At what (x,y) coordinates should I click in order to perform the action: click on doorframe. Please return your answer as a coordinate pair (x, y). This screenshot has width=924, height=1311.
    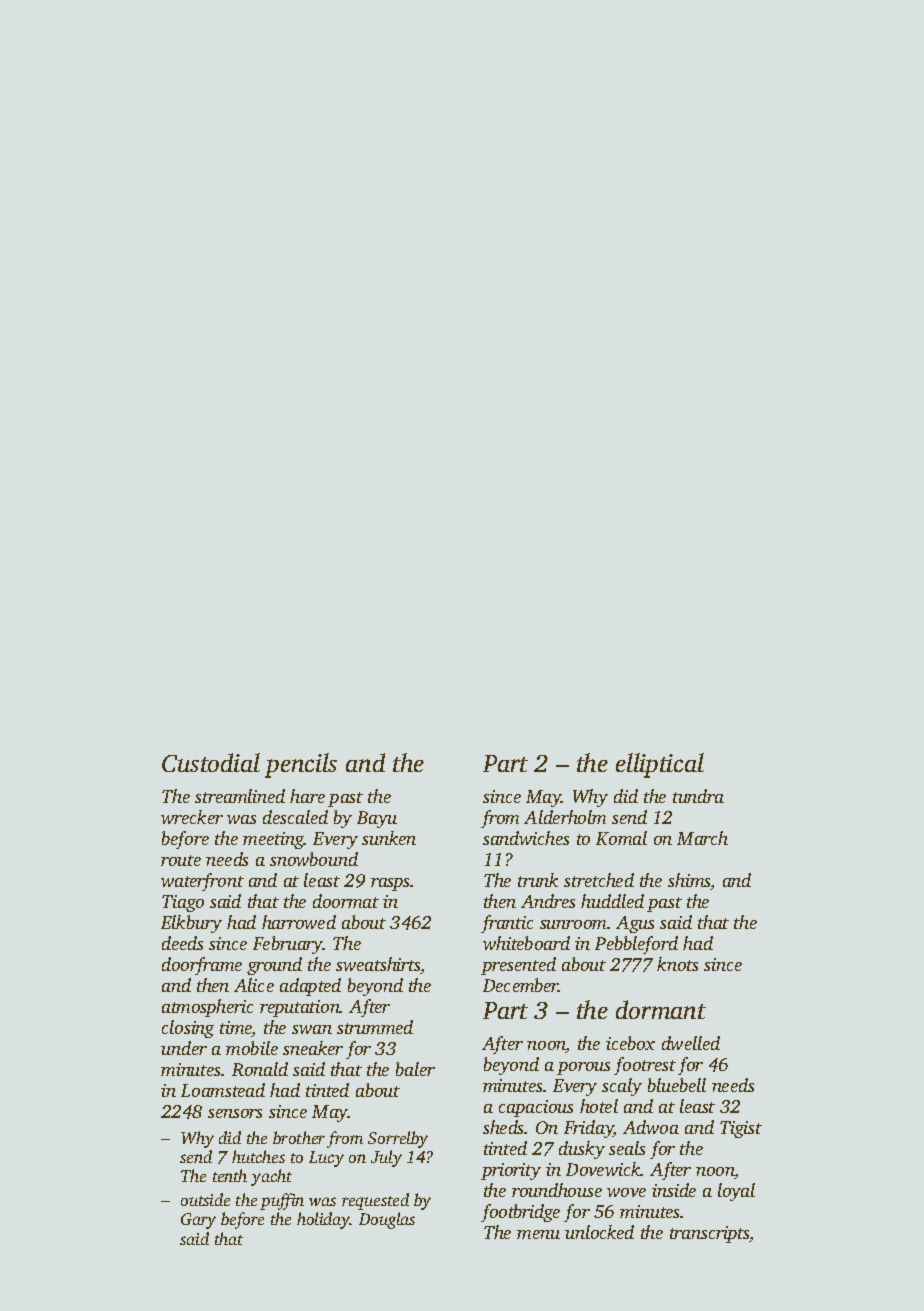
    Looking at the image, I should click on (202, 966).
